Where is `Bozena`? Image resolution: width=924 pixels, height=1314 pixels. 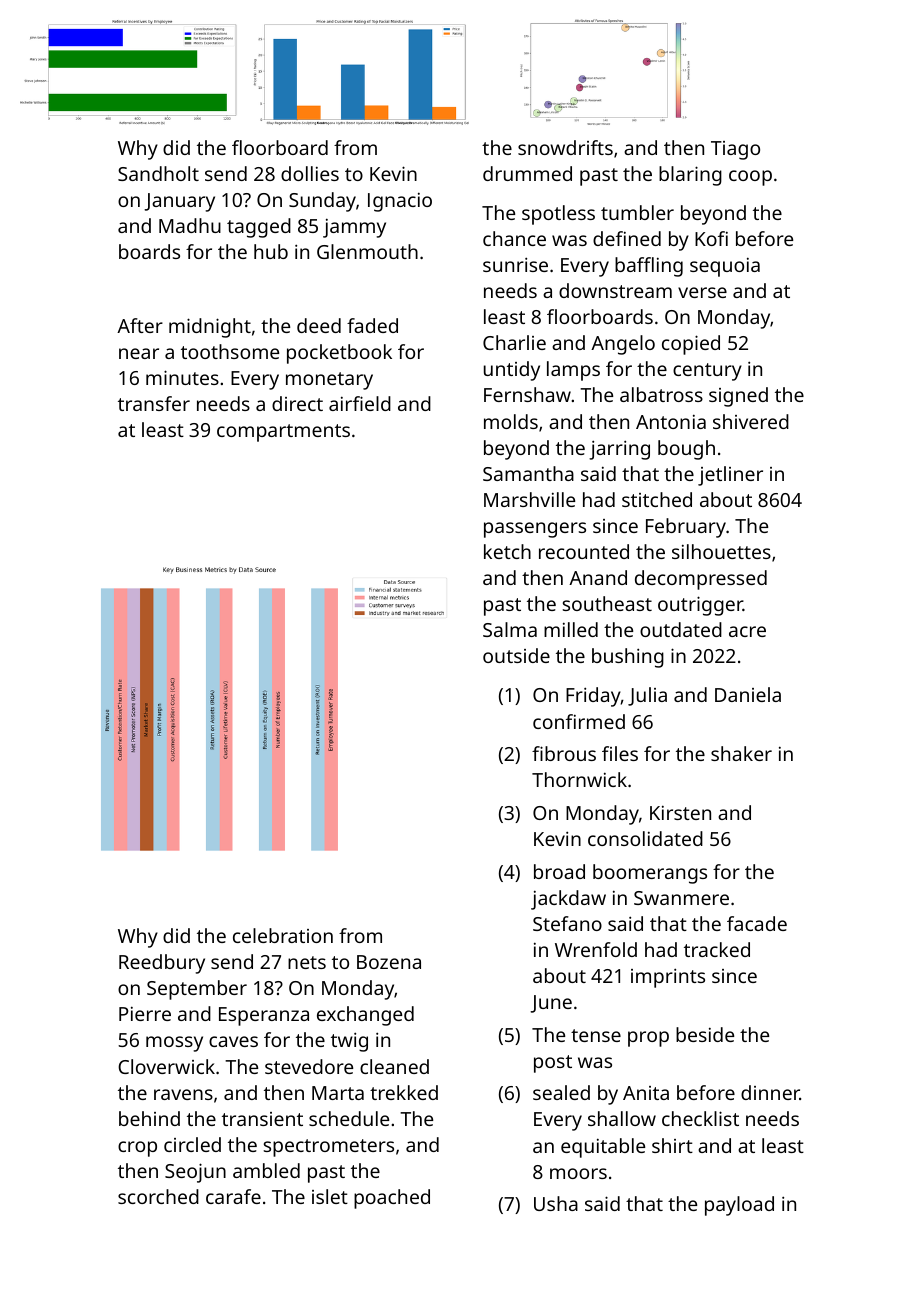
Bozena is located at coordinates (389, 962).
